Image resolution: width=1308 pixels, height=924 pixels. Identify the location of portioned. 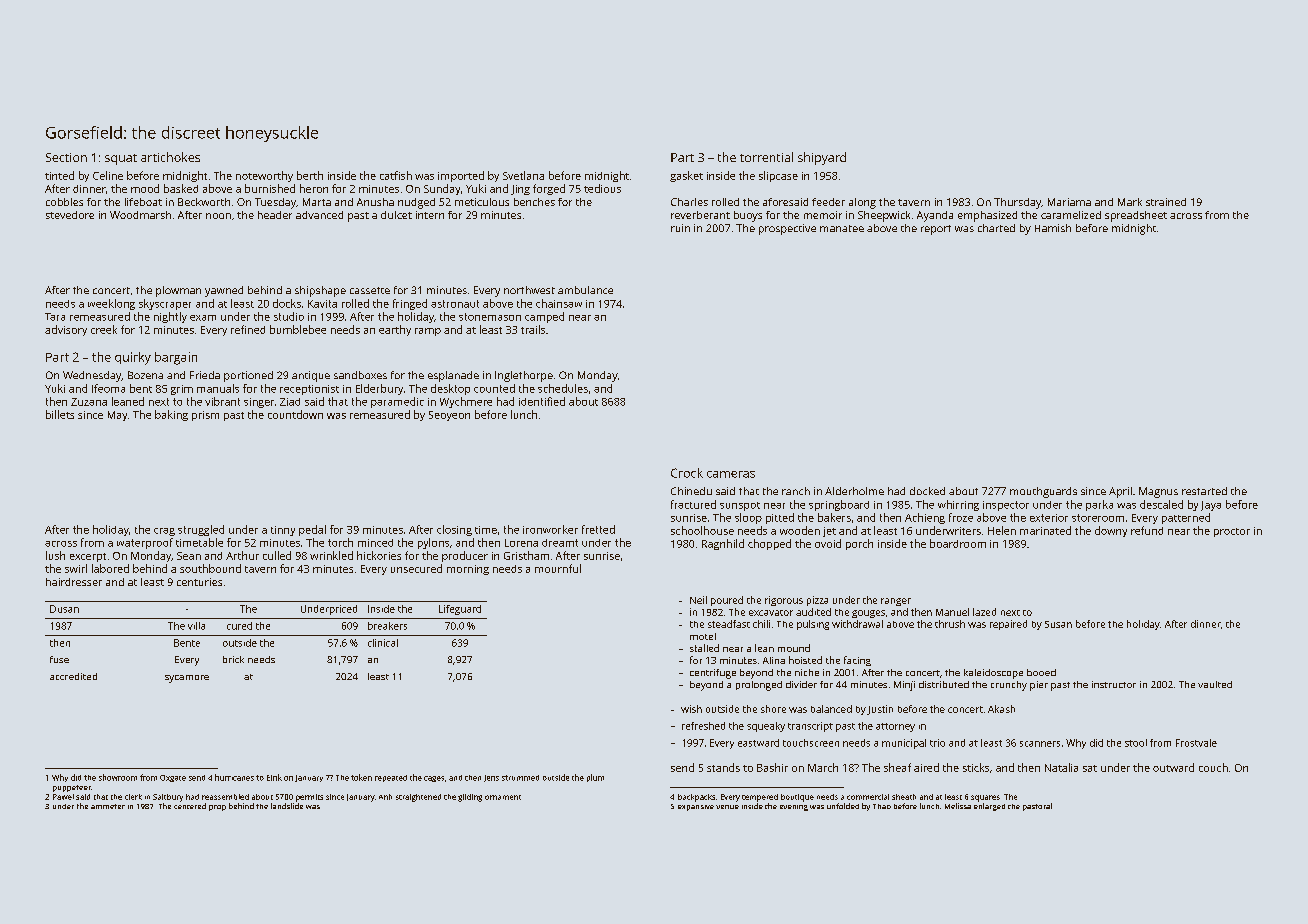
(248, 376).
